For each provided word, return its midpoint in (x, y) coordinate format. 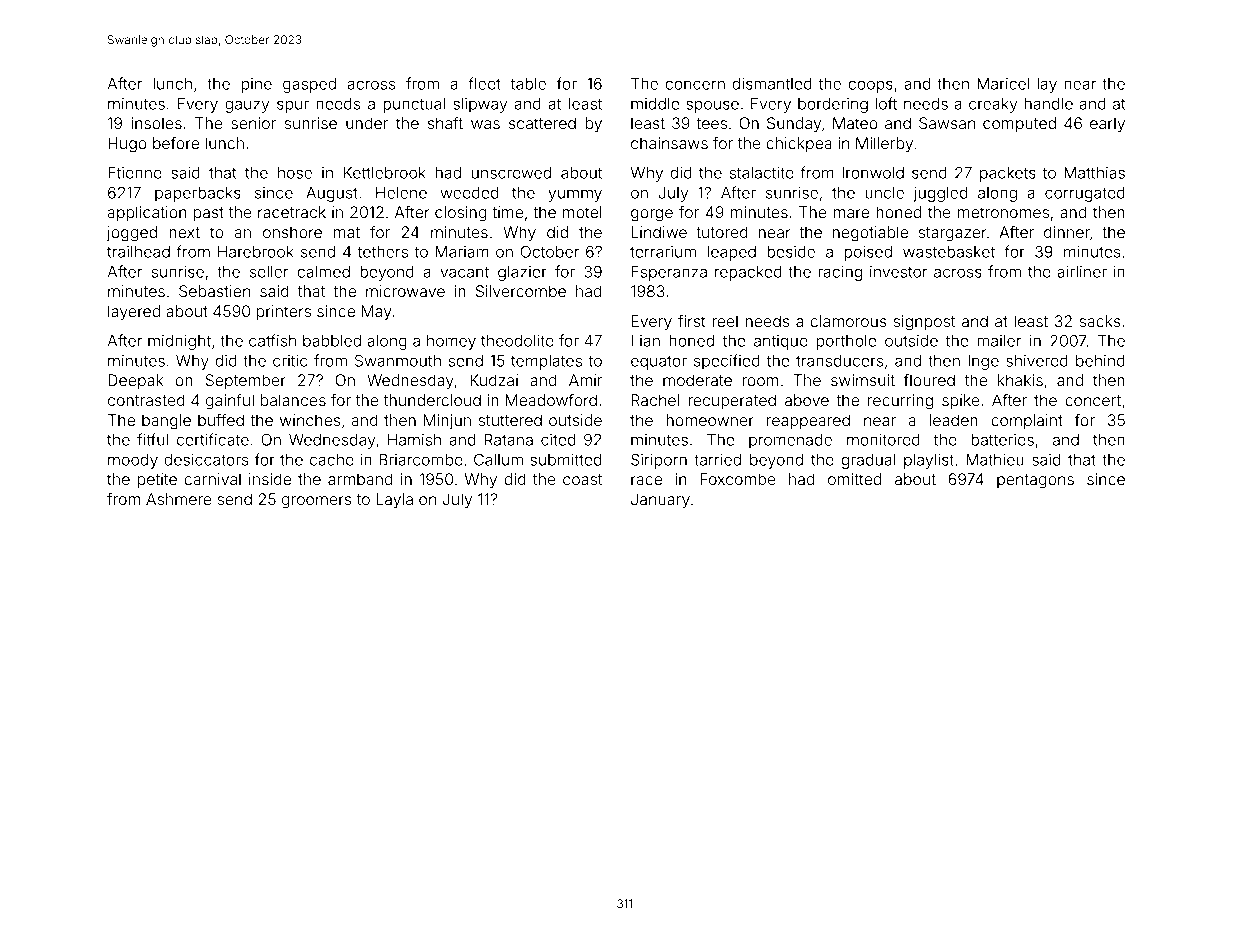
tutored (722, 232)
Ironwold (873, 173)
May (377, 313)
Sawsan (947, 123)
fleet (484, 83)
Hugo (127, 145)
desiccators (206, 460)
